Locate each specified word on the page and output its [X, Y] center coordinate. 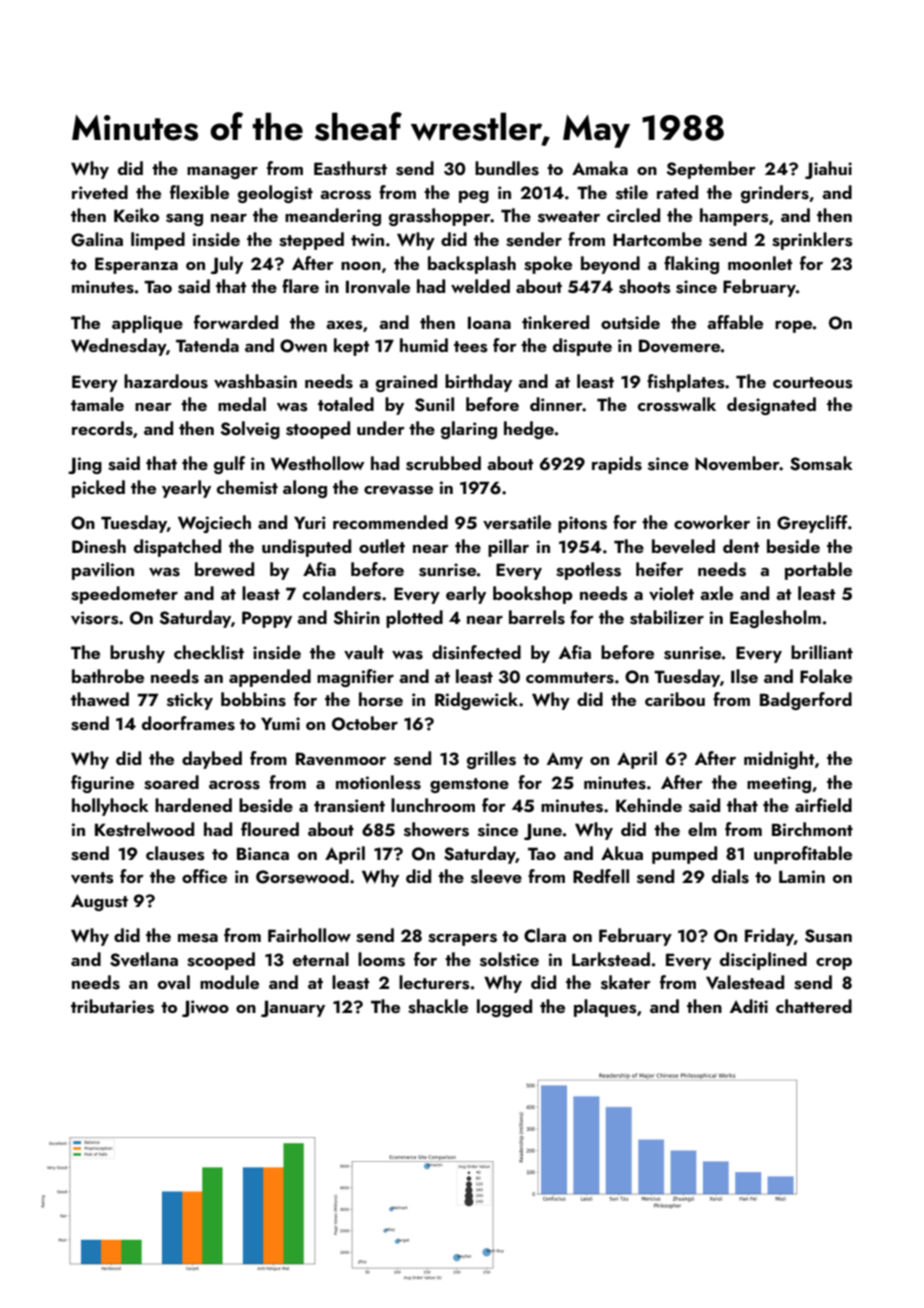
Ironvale [378, 286]
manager [222, 172]
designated [771, 406]
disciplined [763, 961]
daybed [212, 760]
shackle [438, 1006]
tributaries [112, 1006]
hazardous [166, 381]
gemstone [469, 785]
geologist [275, 194]
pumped [684, 855]
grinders [775, 194]
